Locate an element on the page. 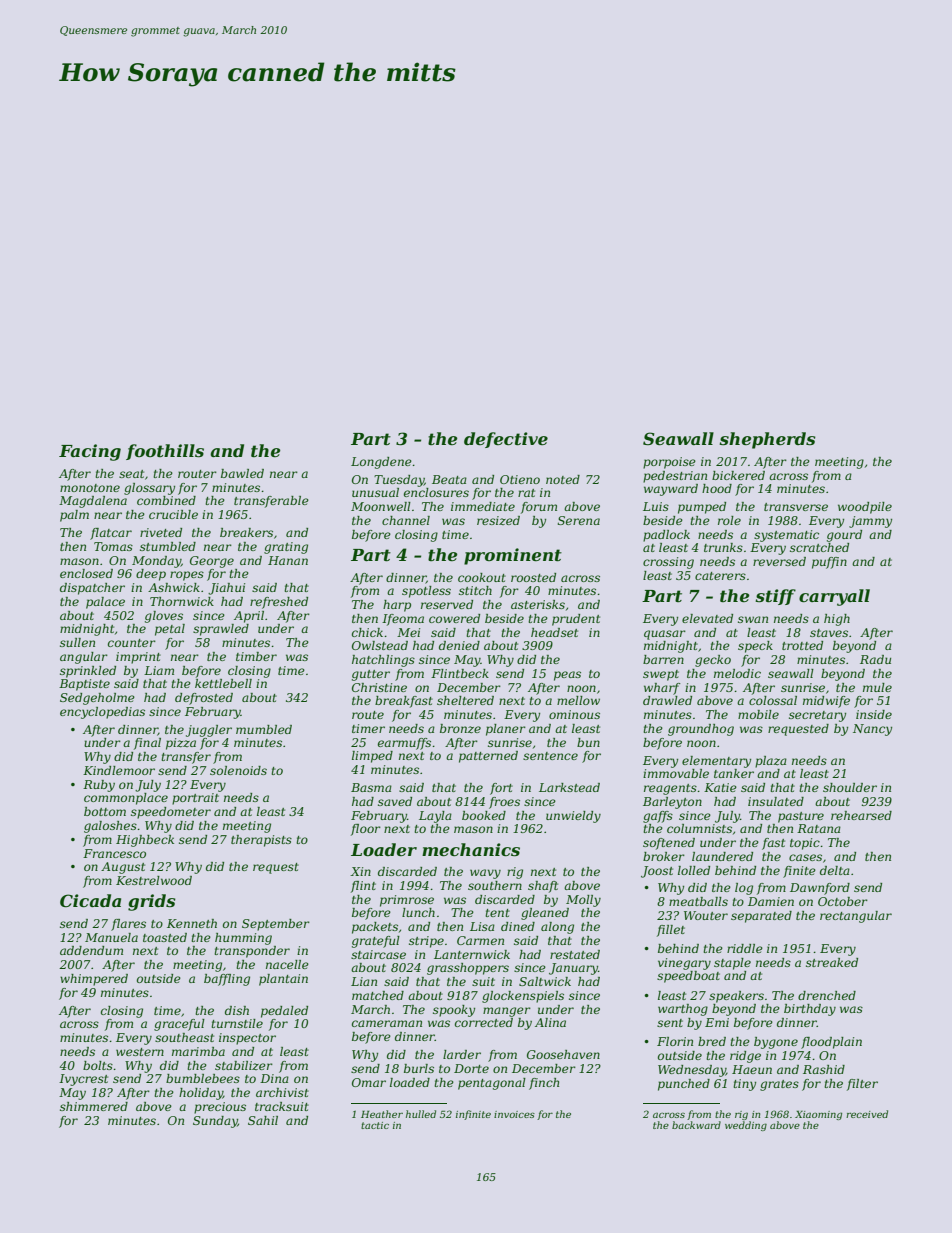 This document has width=952, height=1233. invoices is located at coordinates (514, 1114).
